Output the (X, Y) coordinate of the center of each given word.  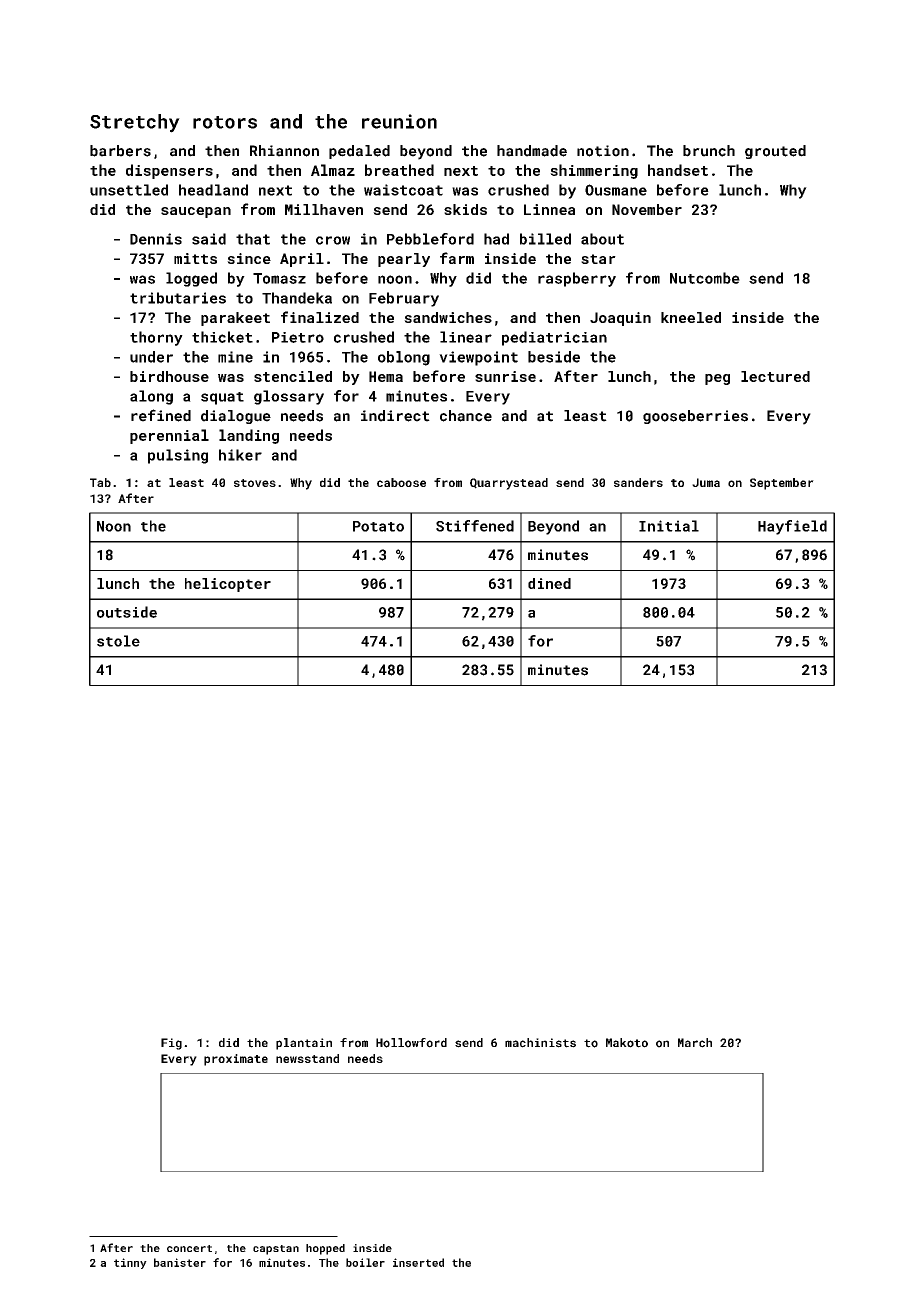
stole (118, 641)
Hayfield (792, 527)
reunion (399, 121)
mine (235, 357)
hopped (325, 1249)
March (695, 1043)
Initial (669, 526)
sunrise (505, 376)
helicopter (228, 585)
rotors (225, 122)
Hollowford (411, 1043)
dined (549, 583)
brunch (709, 151)
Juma (706, 482)
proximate (236, 1060)
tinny (130, 1263)
